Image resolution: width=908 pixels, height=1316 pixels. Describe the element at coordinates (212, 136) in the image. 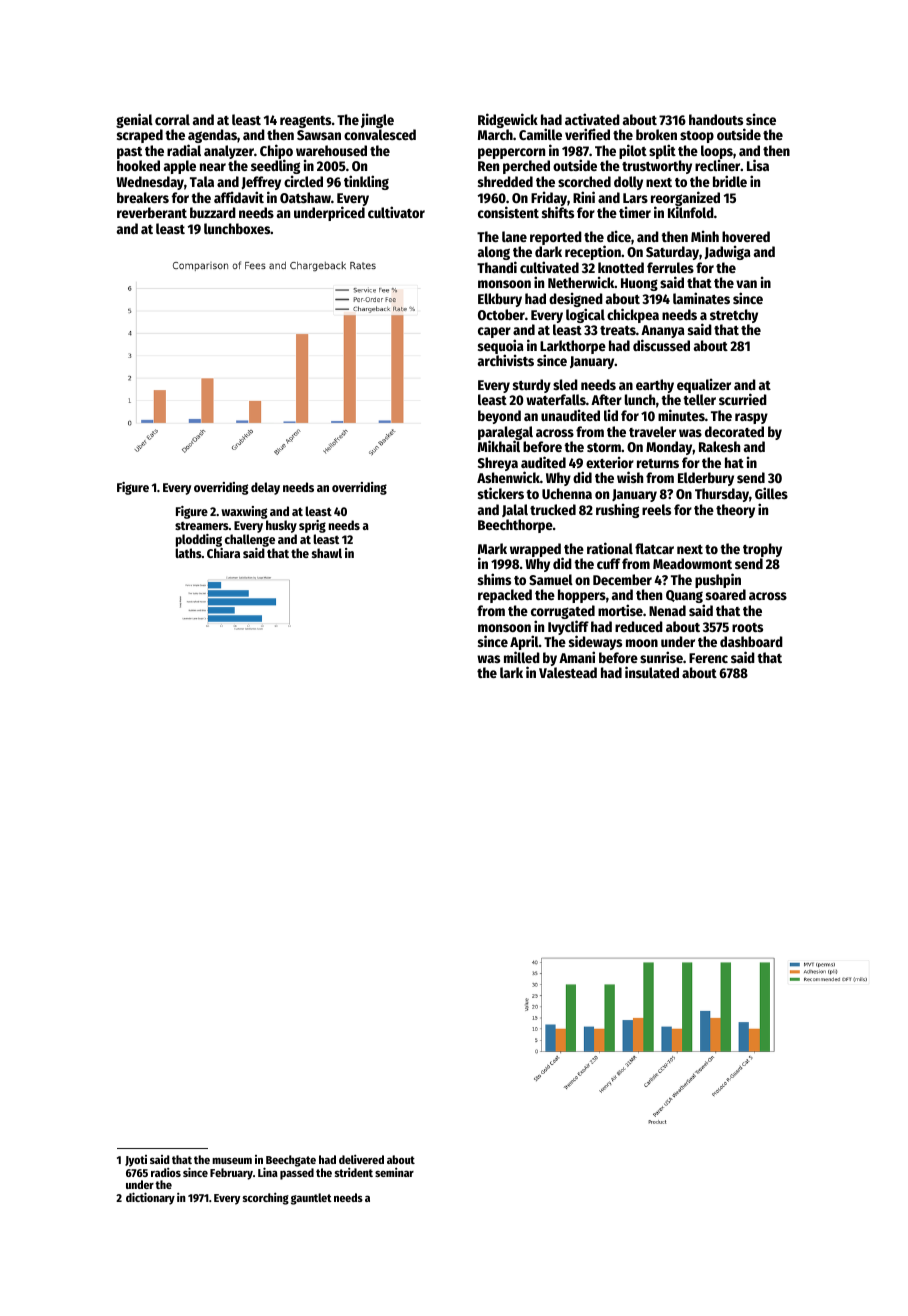

I see `agendas` at that location.
